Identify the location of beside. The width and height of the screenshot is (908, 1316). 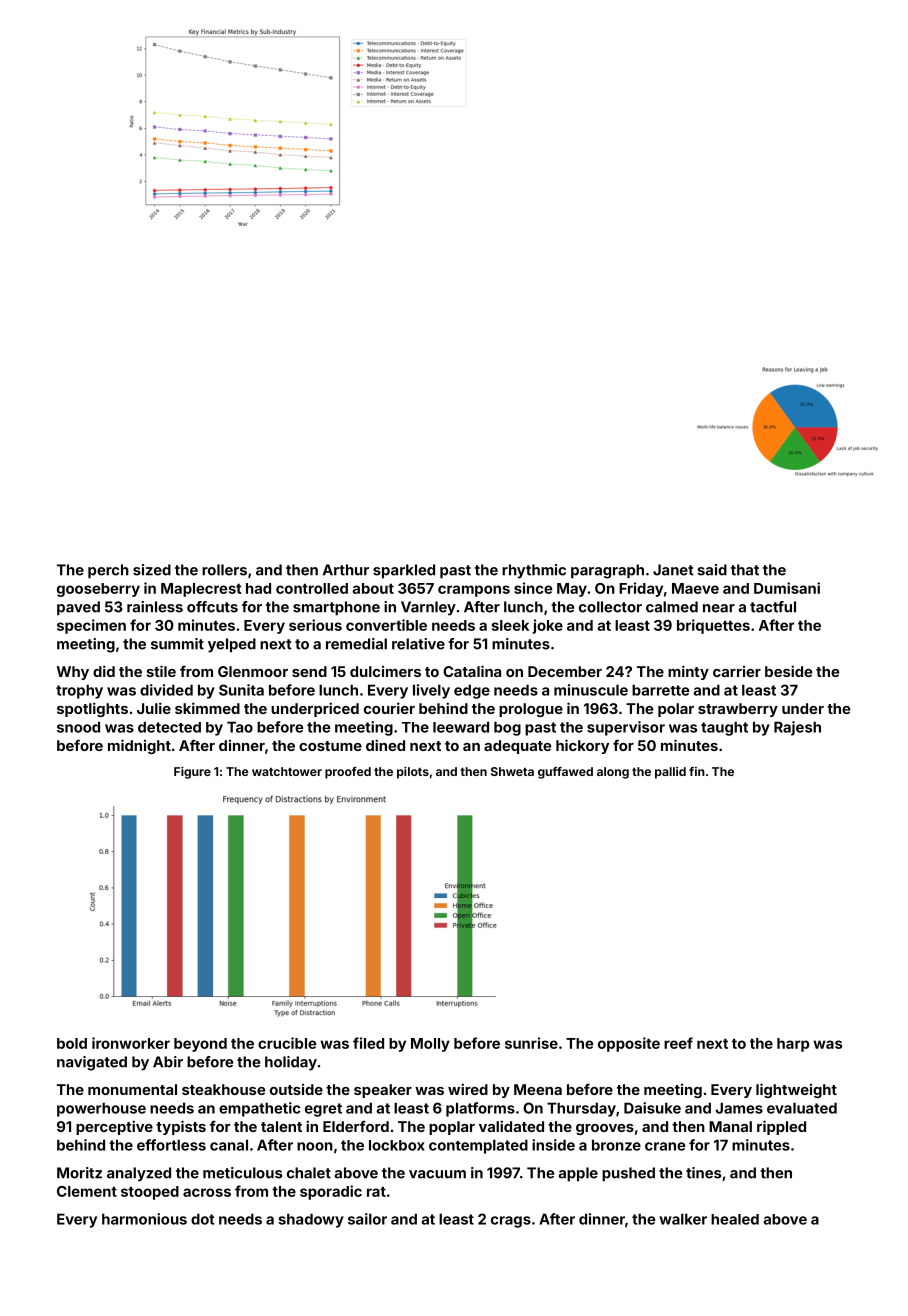
(788, 671).
